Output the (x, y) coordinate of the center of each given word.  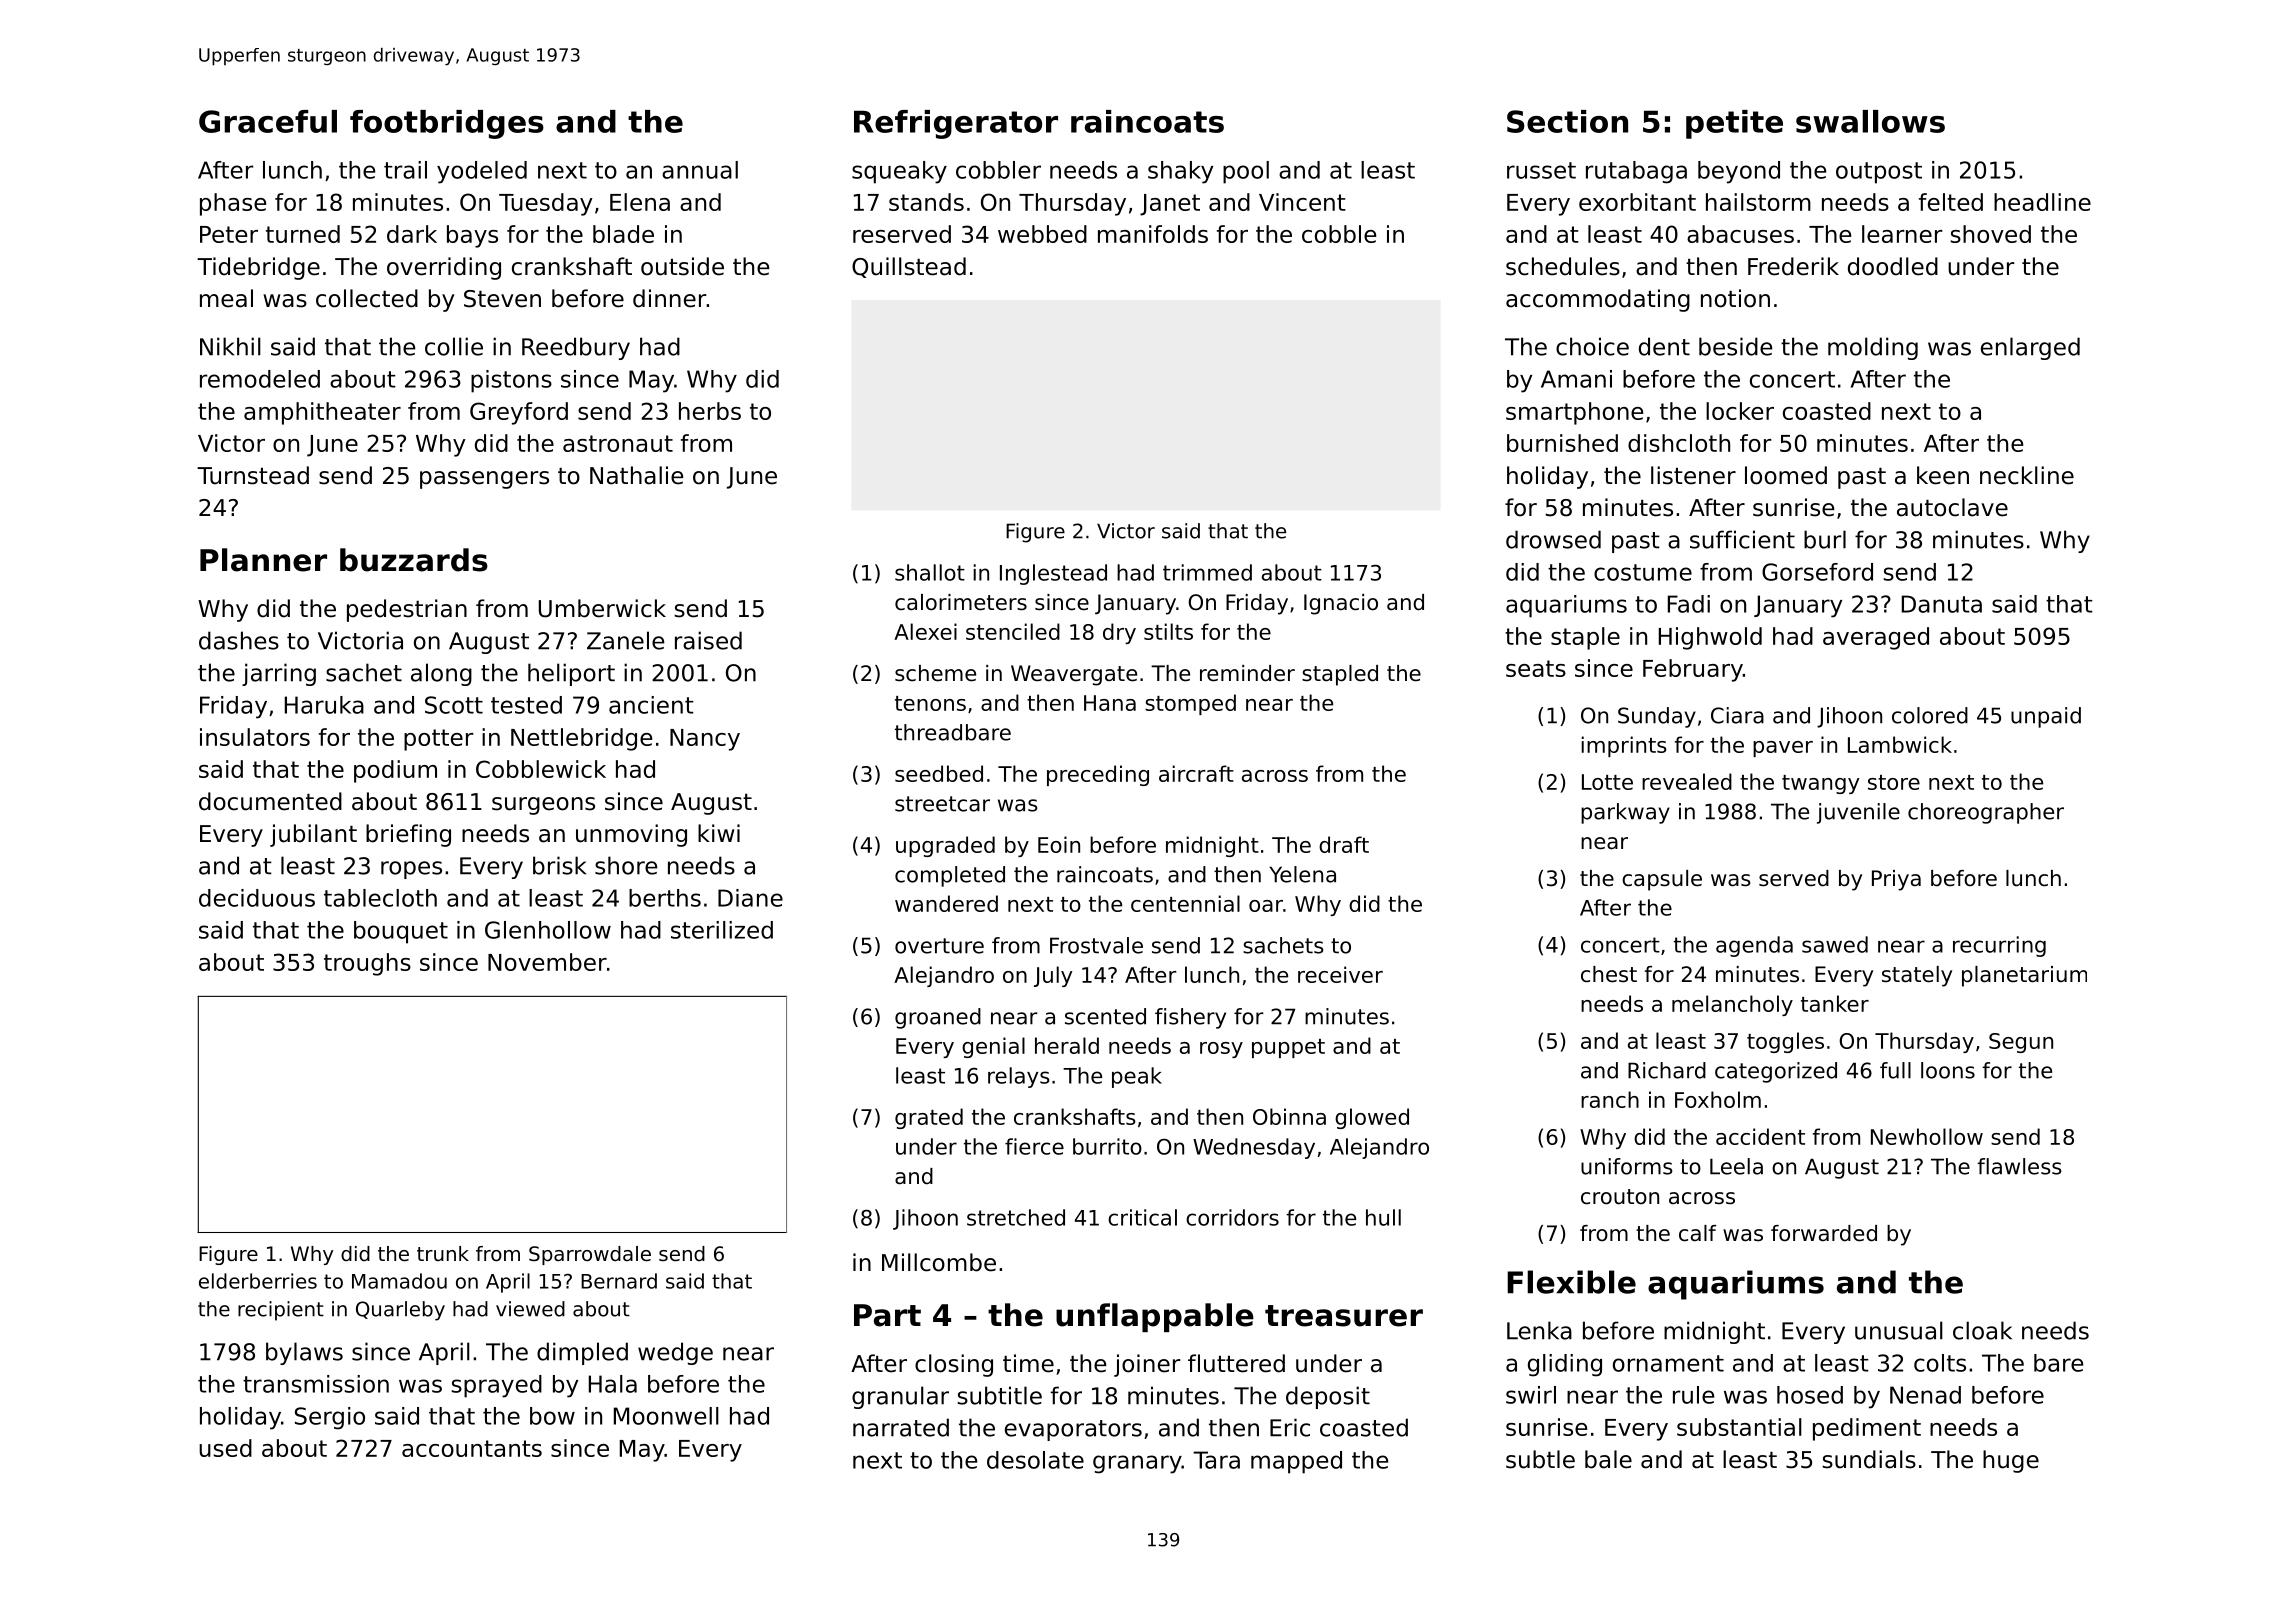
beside (1735, 346)
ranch (1610, 1099)
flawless (2019, 1166)
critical (1142, 1217)
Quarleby (400, 1311)
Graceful (268, 121)
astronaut (618, 443)
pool (1246, 172)
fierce (1034, 1146)
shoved (1990, 234)
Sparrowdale (590, 1255)
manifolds (1153, 234)
